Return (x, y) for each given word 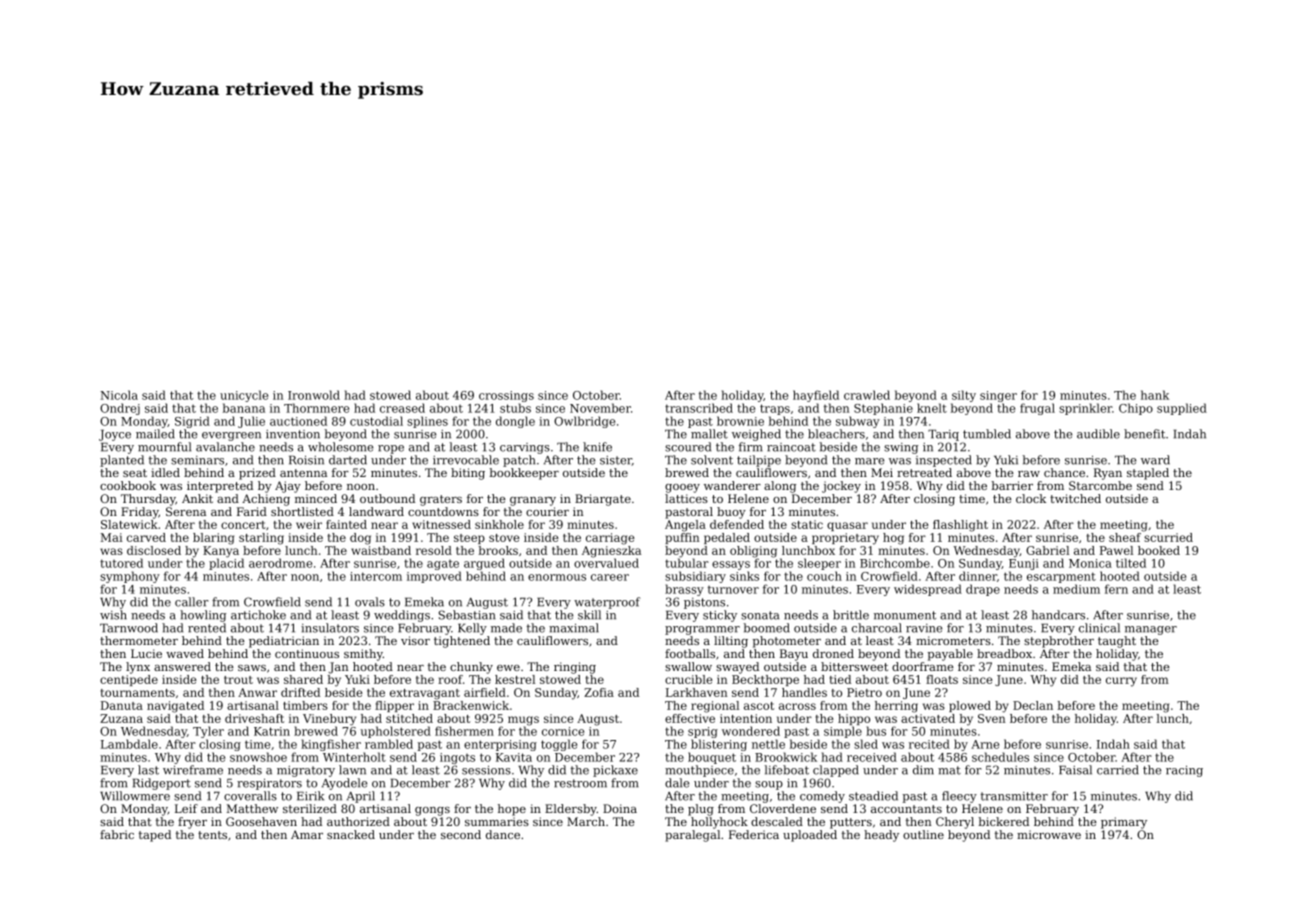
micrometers (953, 640)
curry (1121, 682)
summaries (497, 821)
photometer (787, 642)
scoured (688, 447)
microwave (1049, 834)
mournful (164, 447)
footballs (690, 653)
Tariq (943, 435)
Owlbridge (584, 422)
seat (135, 473)
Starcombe (1100, 485)
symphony (130, 577)
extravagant (425, 694)
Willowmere (135, 796)
